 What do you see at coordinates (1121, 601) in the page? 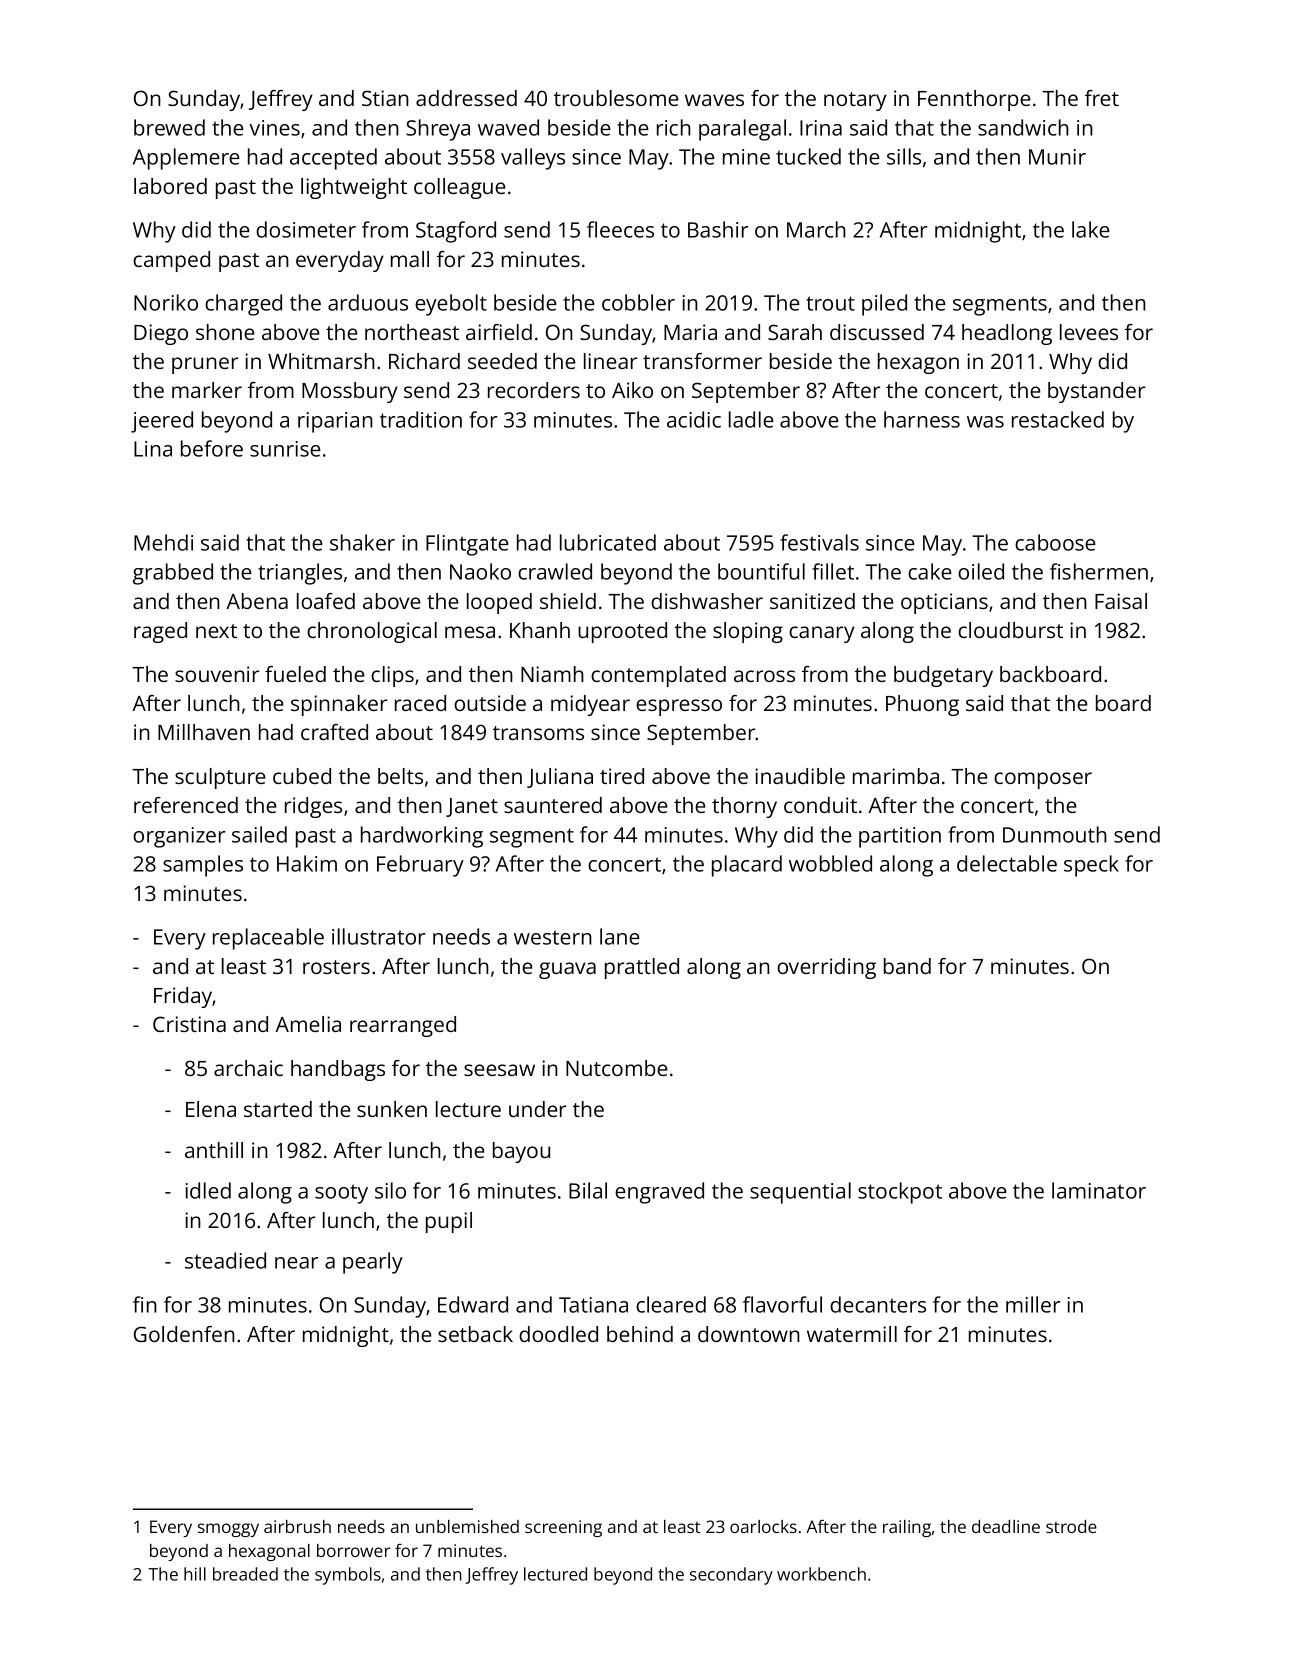
I see `Faisal` at bounding box center [1121, 601].
